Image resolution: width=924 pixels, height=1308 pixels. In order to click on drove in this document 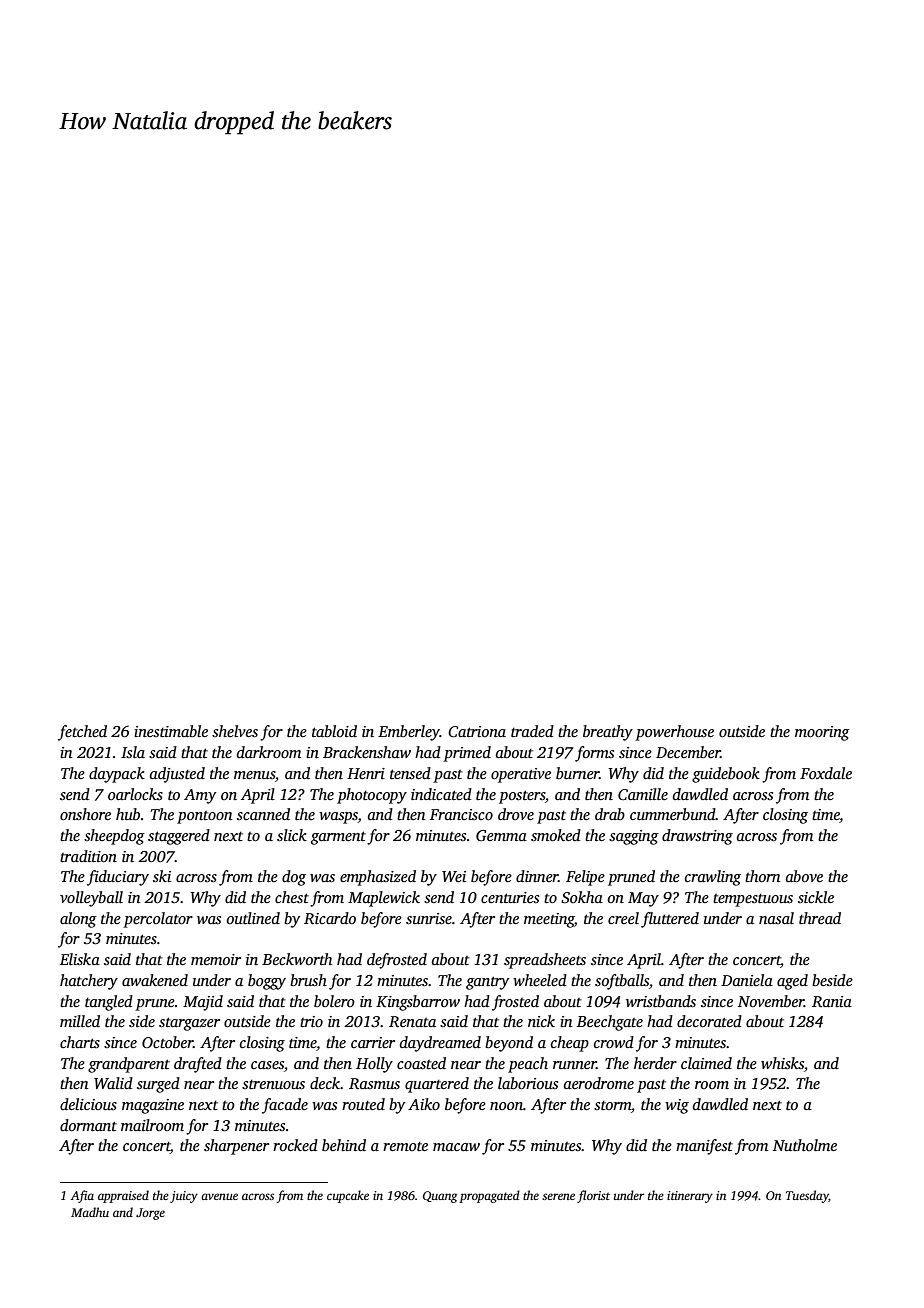, I will do `click(516, 814)`.
